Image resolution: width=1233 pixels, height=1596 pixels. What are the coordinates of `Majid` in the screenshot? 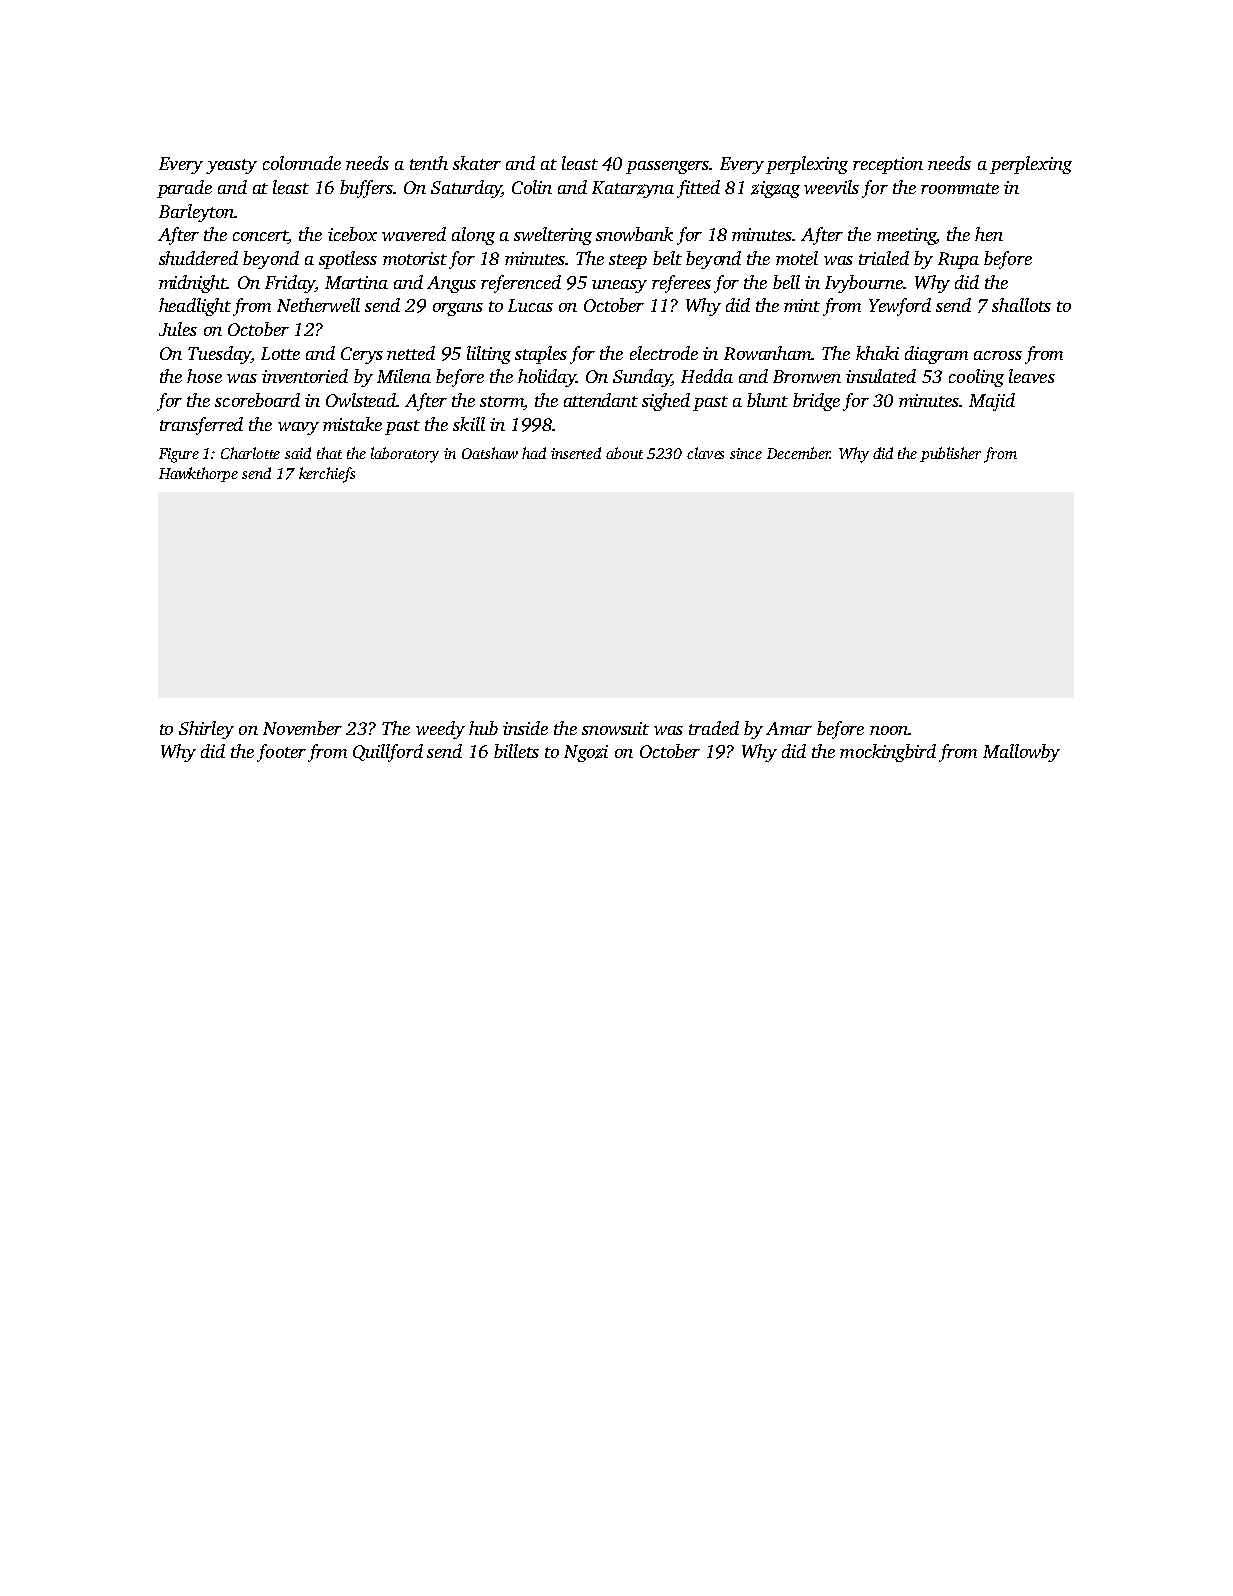 It's located at (992, 402).
